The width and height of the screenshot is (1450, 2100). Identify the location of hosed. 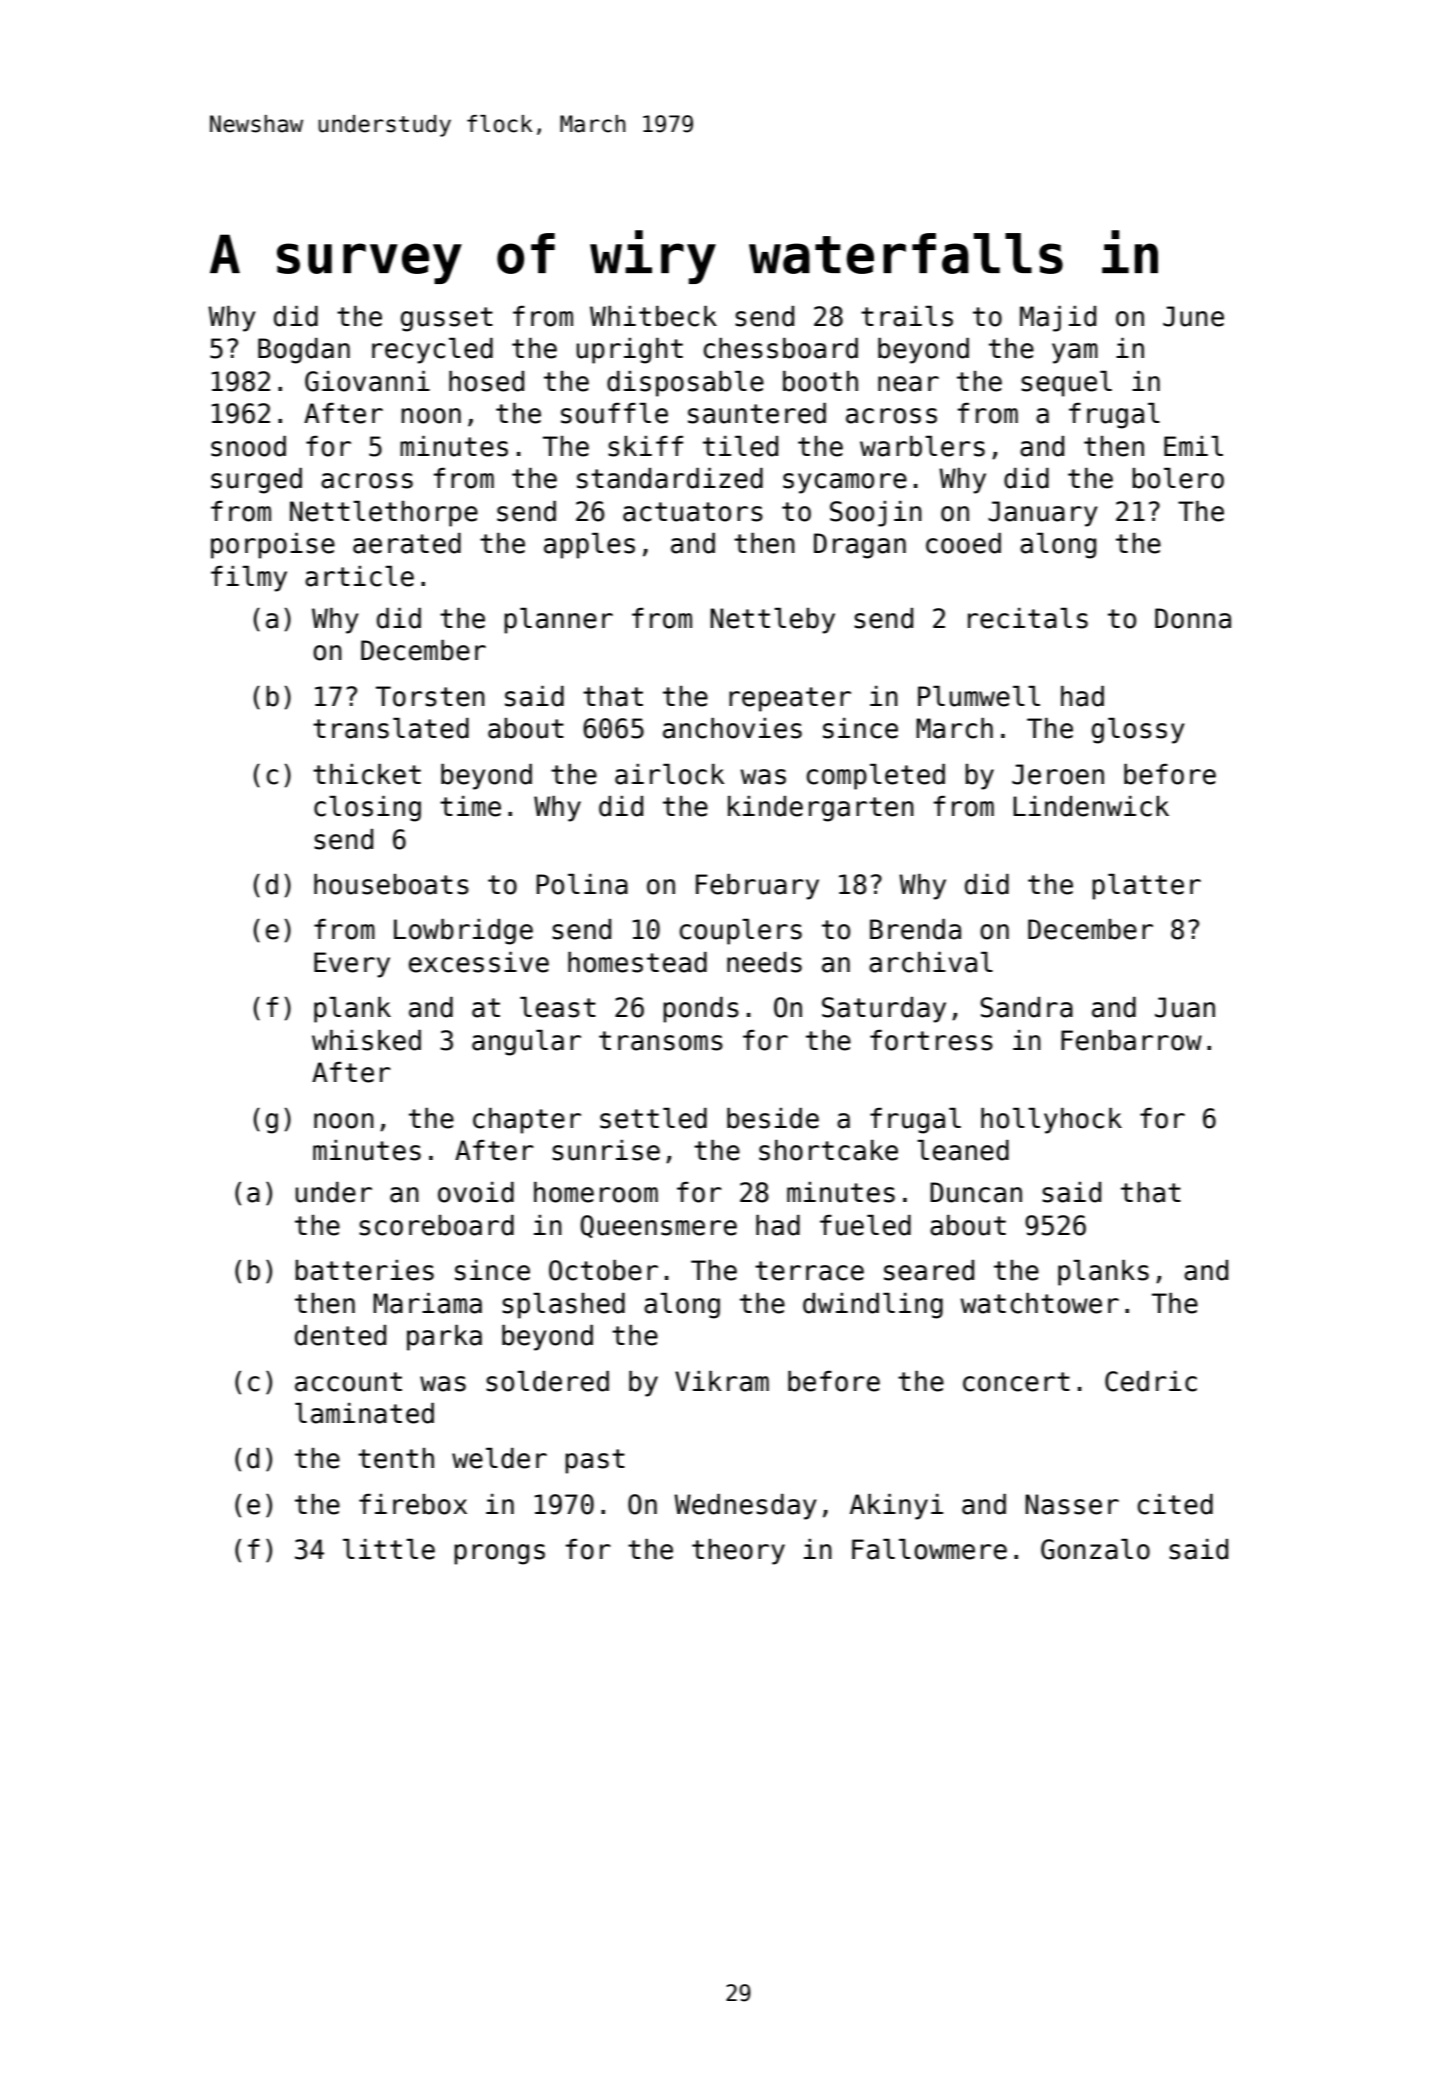
(486, 381).
